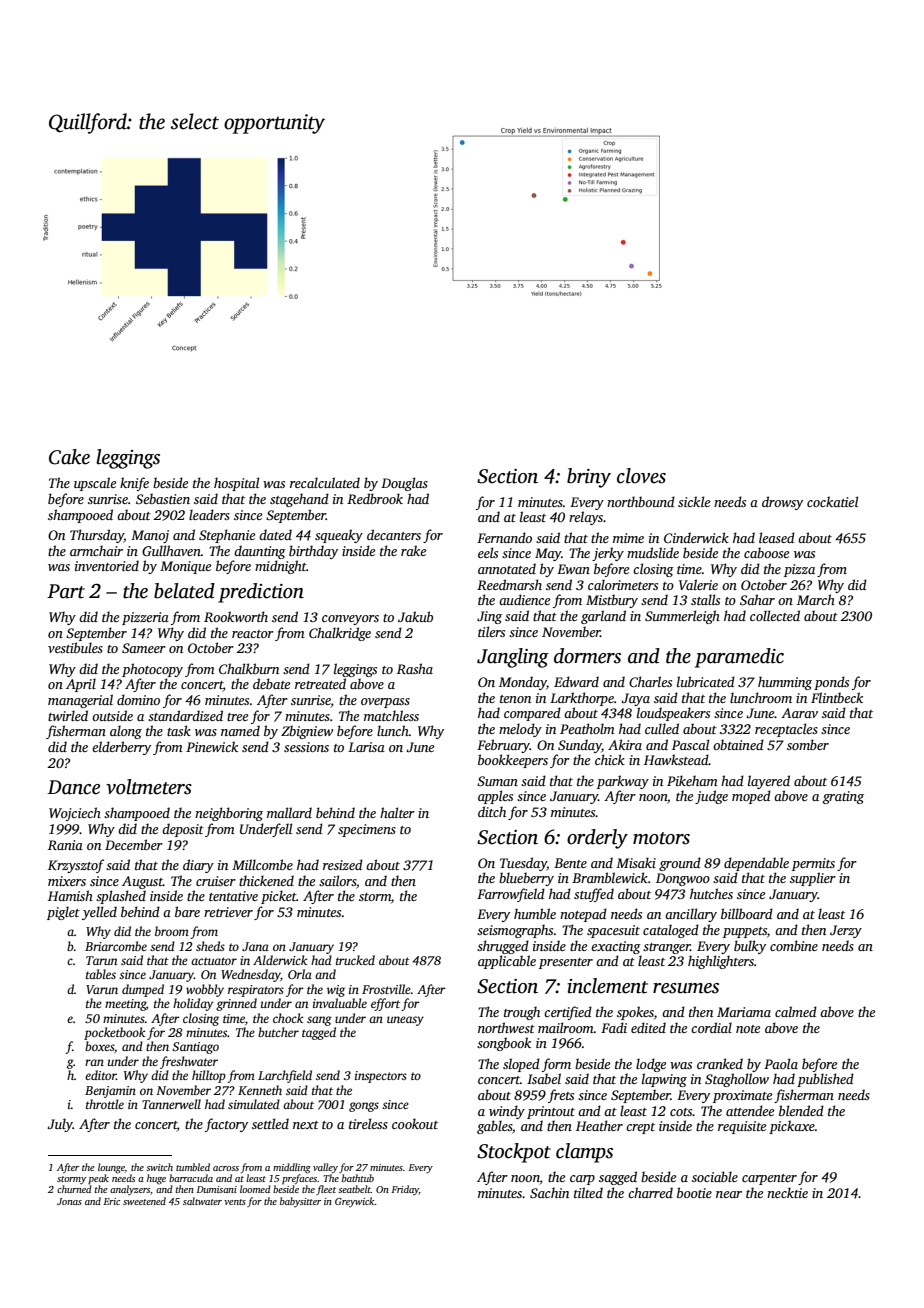 This image has width=924, height=1308. I want to click on vents, so click(235, 1202).
